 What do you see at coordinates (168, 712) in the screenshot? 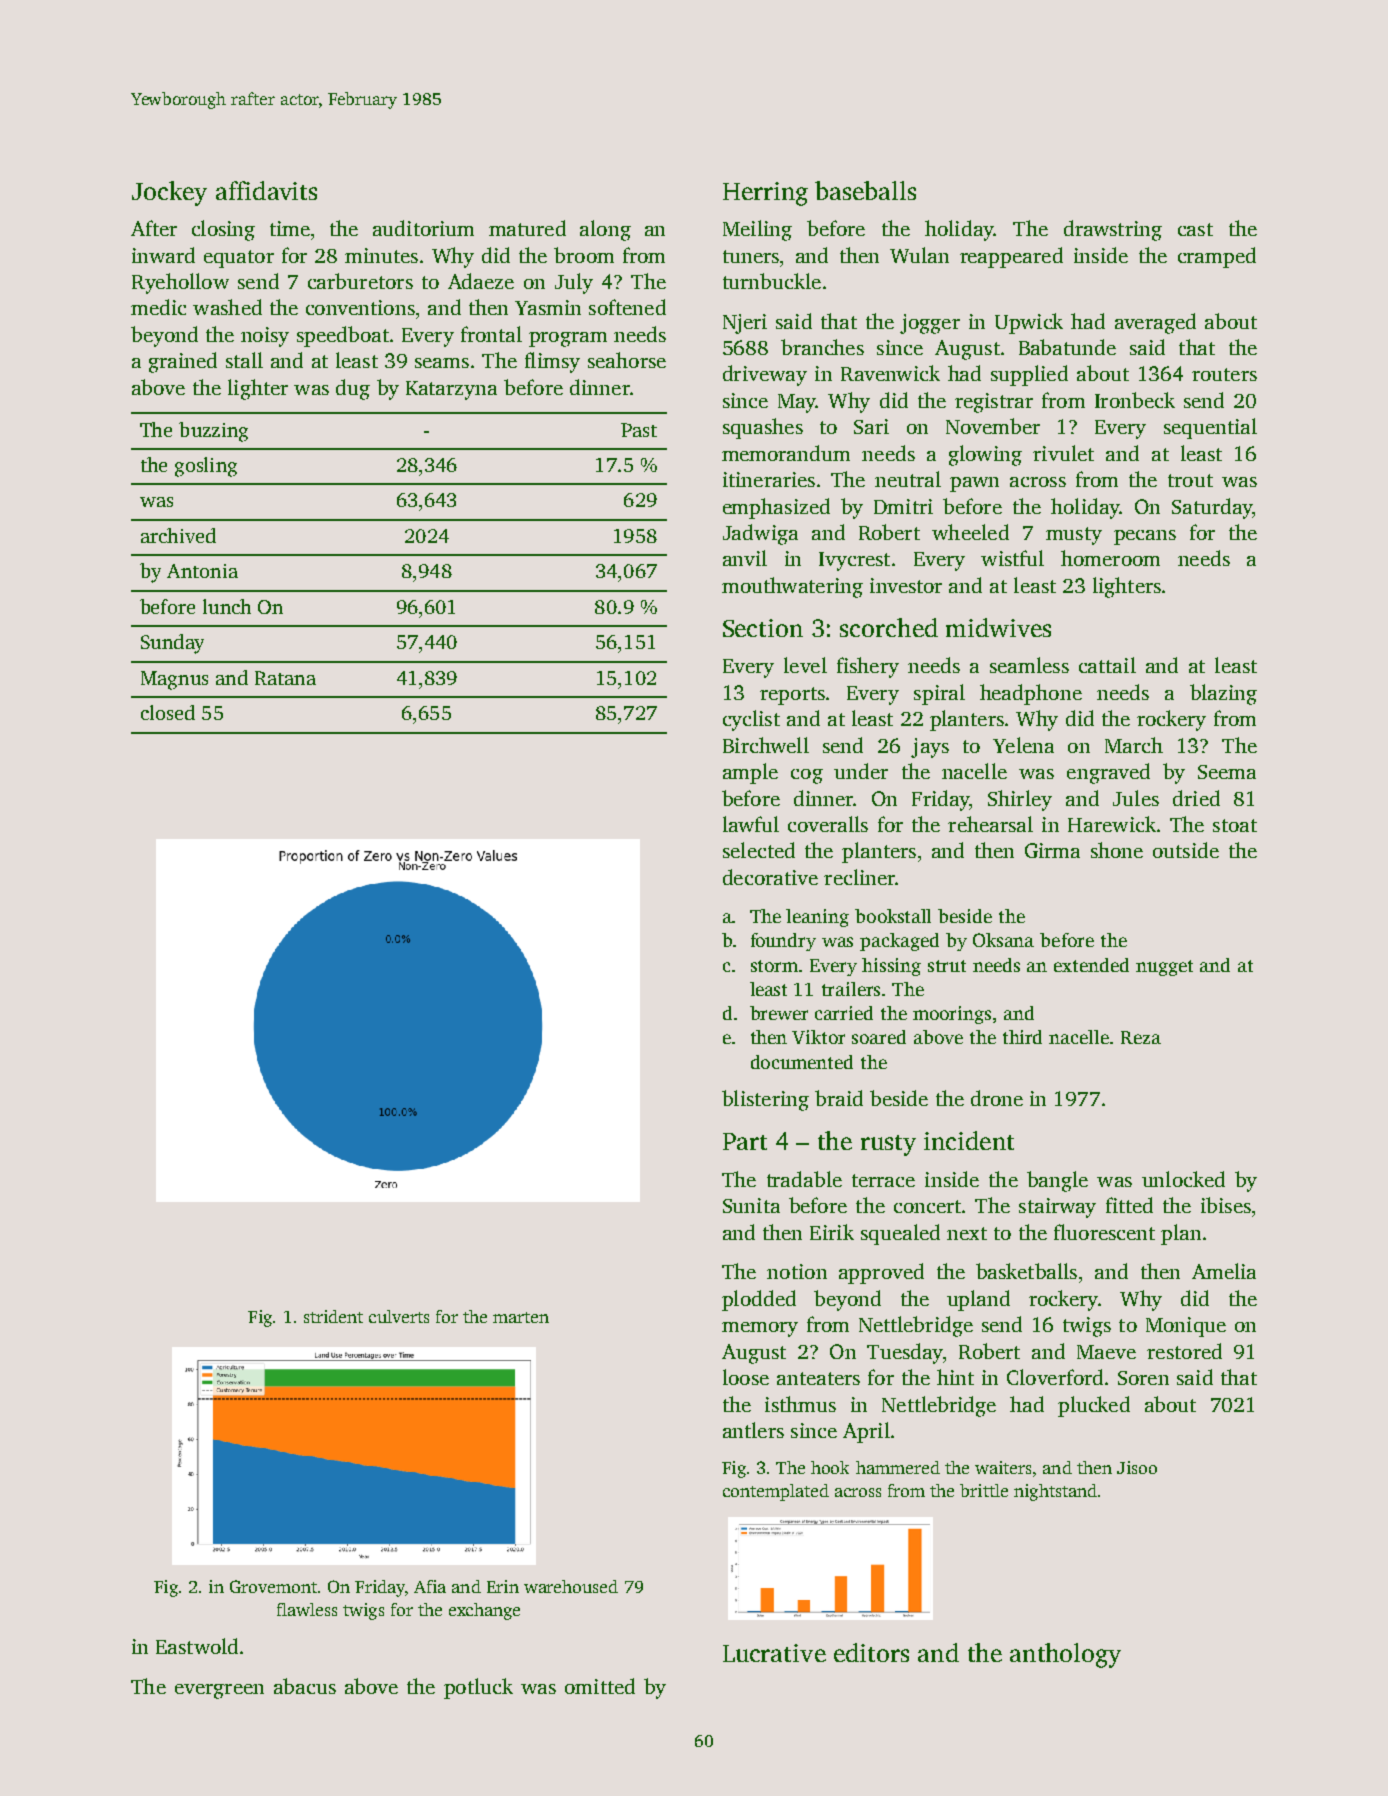
I see `closed` at bounding box center [168, 712].
